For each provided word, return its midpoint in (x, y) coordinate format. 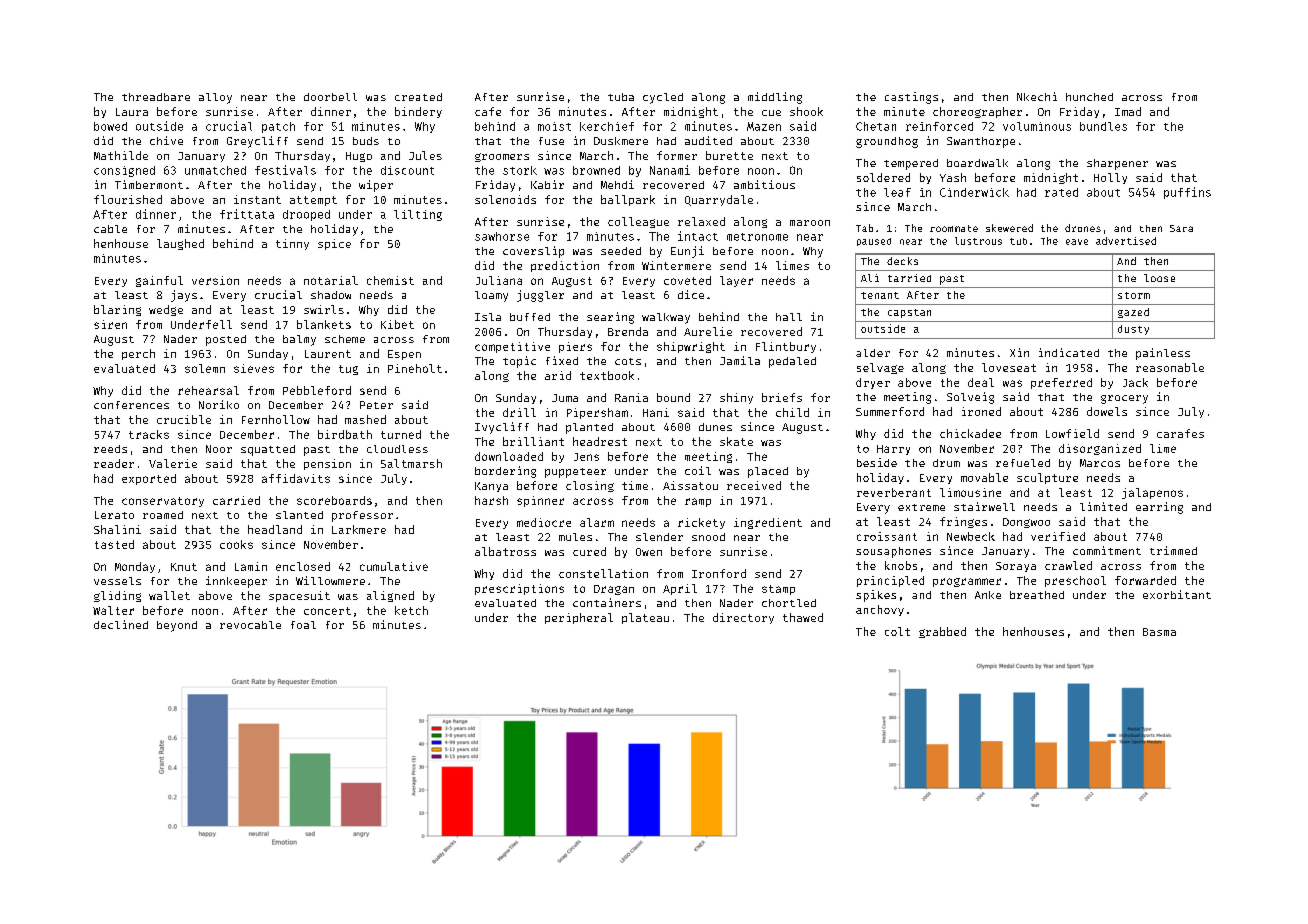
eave (1077, 242)
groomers (502, 157)
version (215, 280)
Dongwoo (1026, 523)
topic (519, 362)
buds (366, 141)
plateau (645, 618)
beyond (177, 626)
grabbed (942, 632)
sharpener (1117, 164)
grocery (1124, 399)
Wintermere (676, 265)
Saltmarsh (411, 463)
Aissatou (690, 485)
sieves (254, 368)
